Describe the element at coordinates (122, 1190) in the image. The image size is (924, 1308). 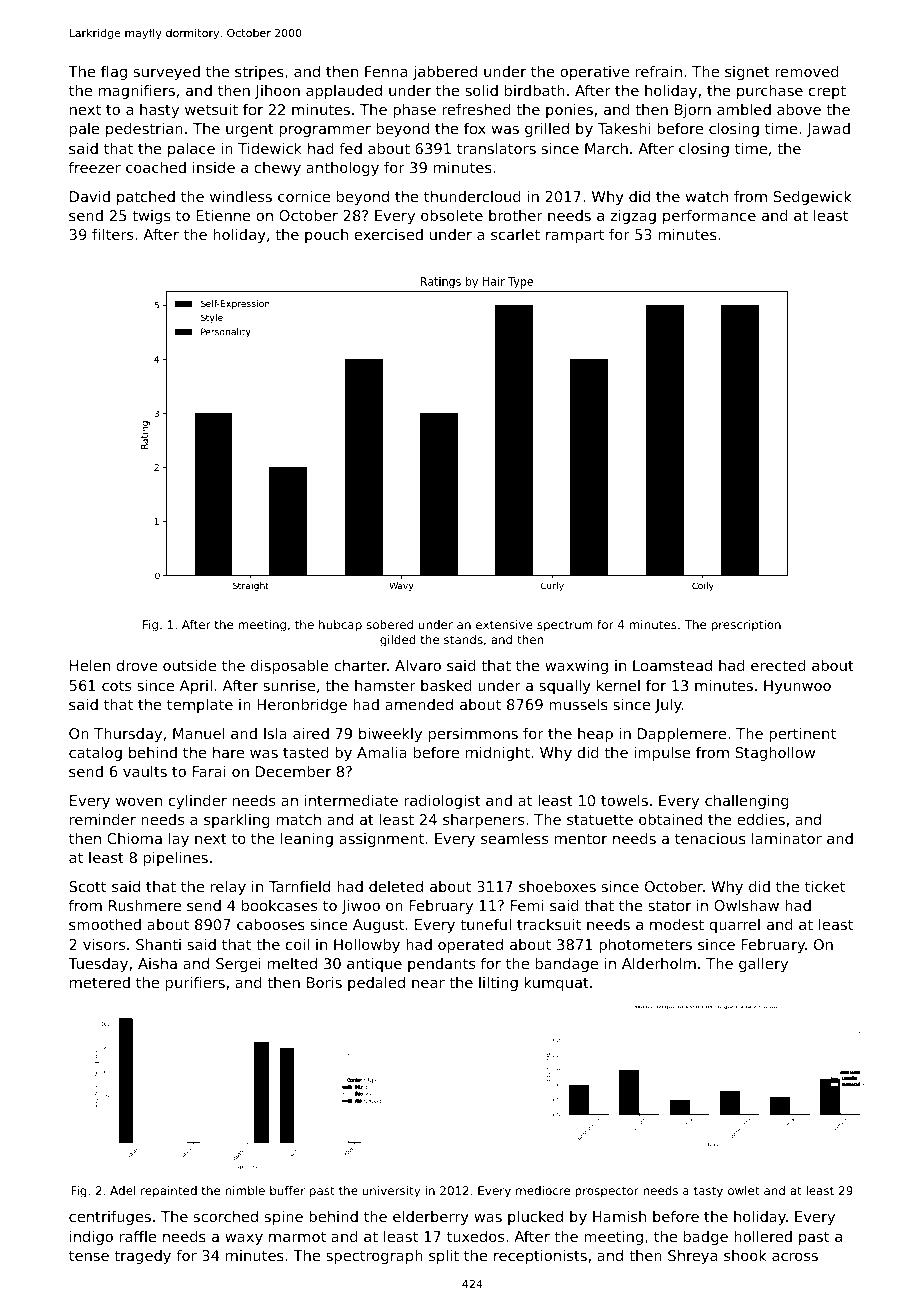
I see `Adel` at that location.
